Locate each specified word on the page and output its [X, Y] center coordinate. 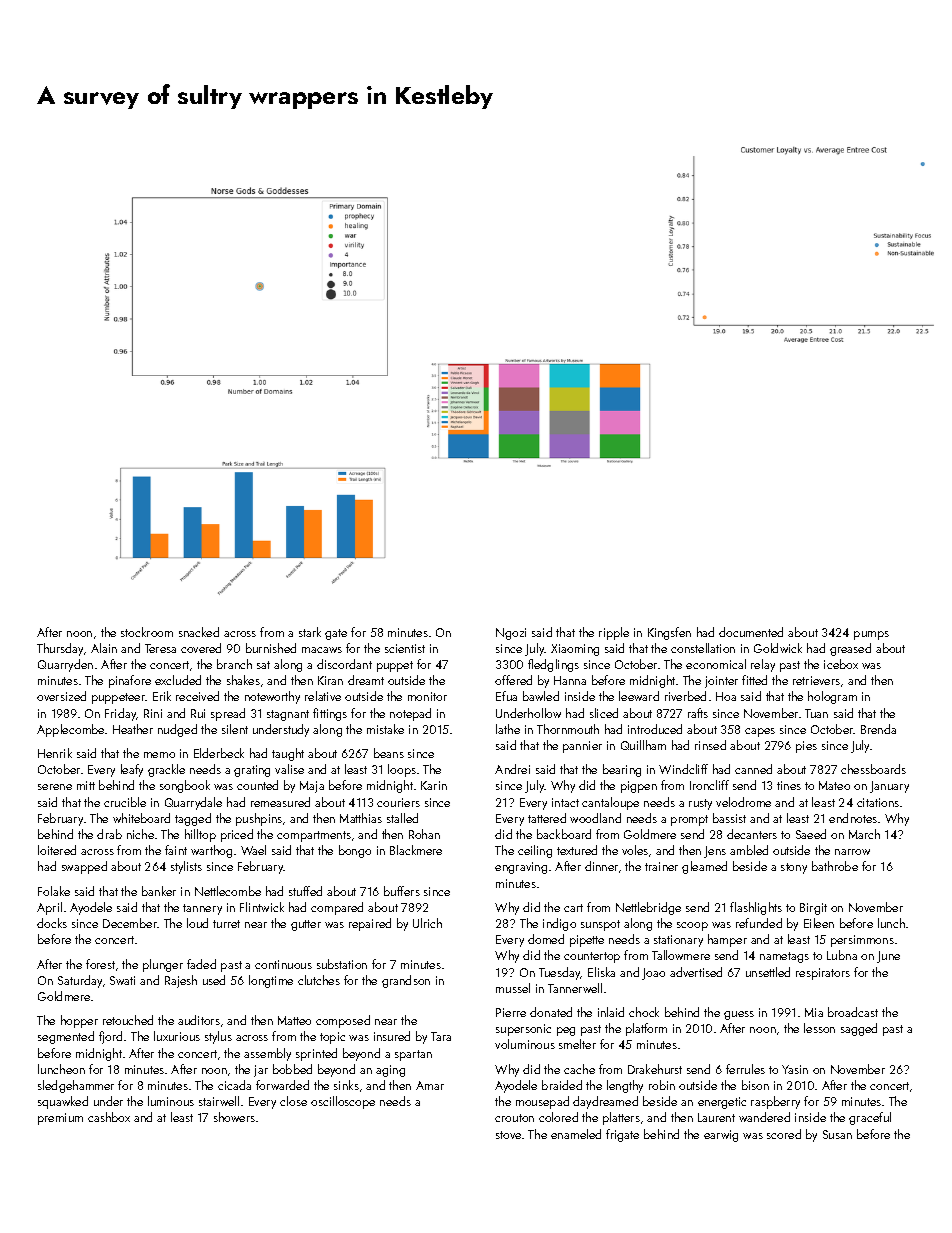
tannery [202, 909]
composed [343, 1021]
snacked [199, 632]
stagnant [288, 715]
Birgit [813, 909]
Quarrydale [193, 803]
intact [565, 802]
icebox [841, 664]
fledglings [553, 665]
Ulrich [427, 923]
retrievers [816, 680]
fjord [110, 1037]
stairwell [219, 1101]
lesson [819, 1028]
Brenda [878, 729]
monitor [427, 696]
